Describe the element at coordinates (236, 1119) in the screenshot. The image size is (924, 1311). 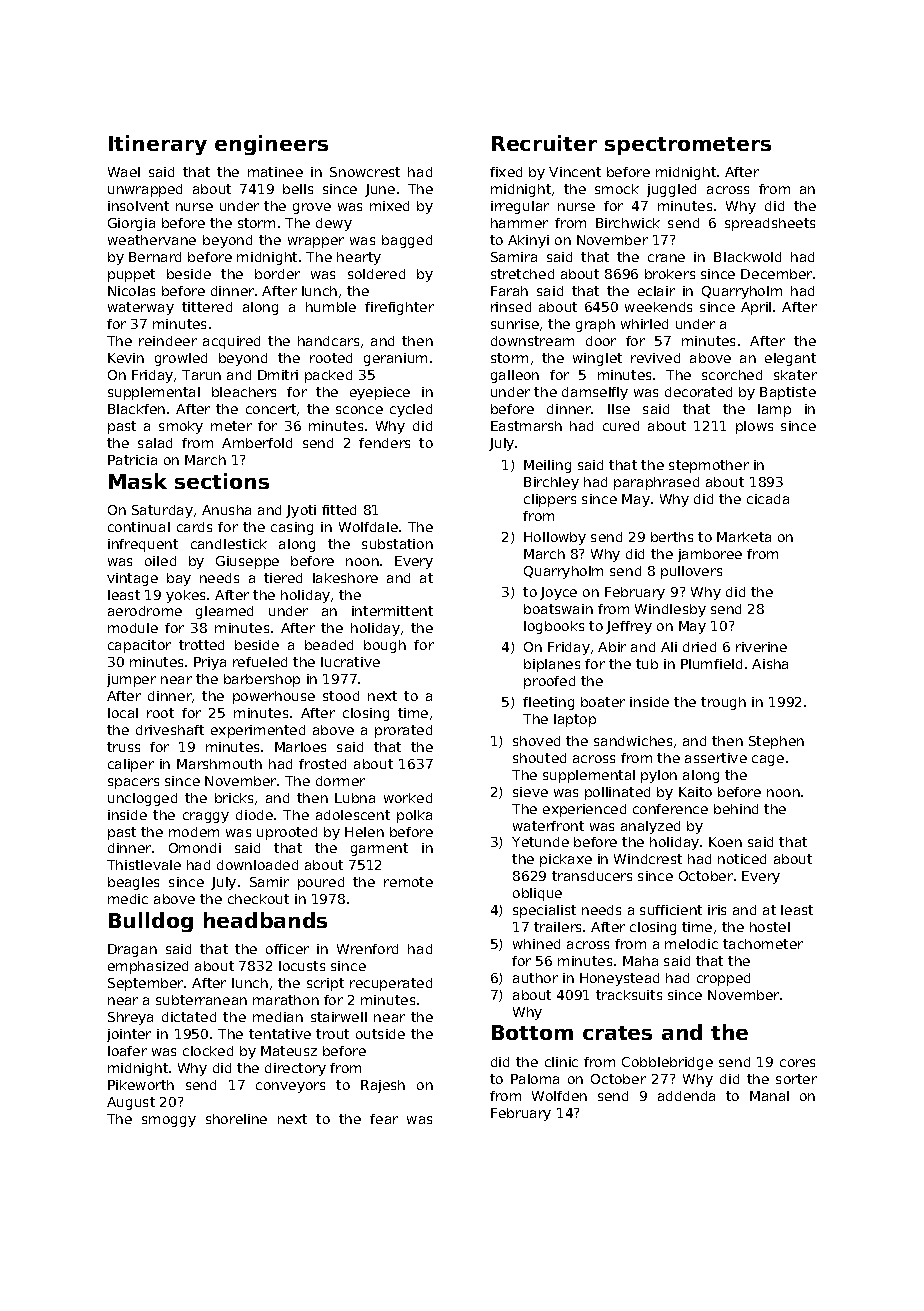
I see `shoreline` at that location.
